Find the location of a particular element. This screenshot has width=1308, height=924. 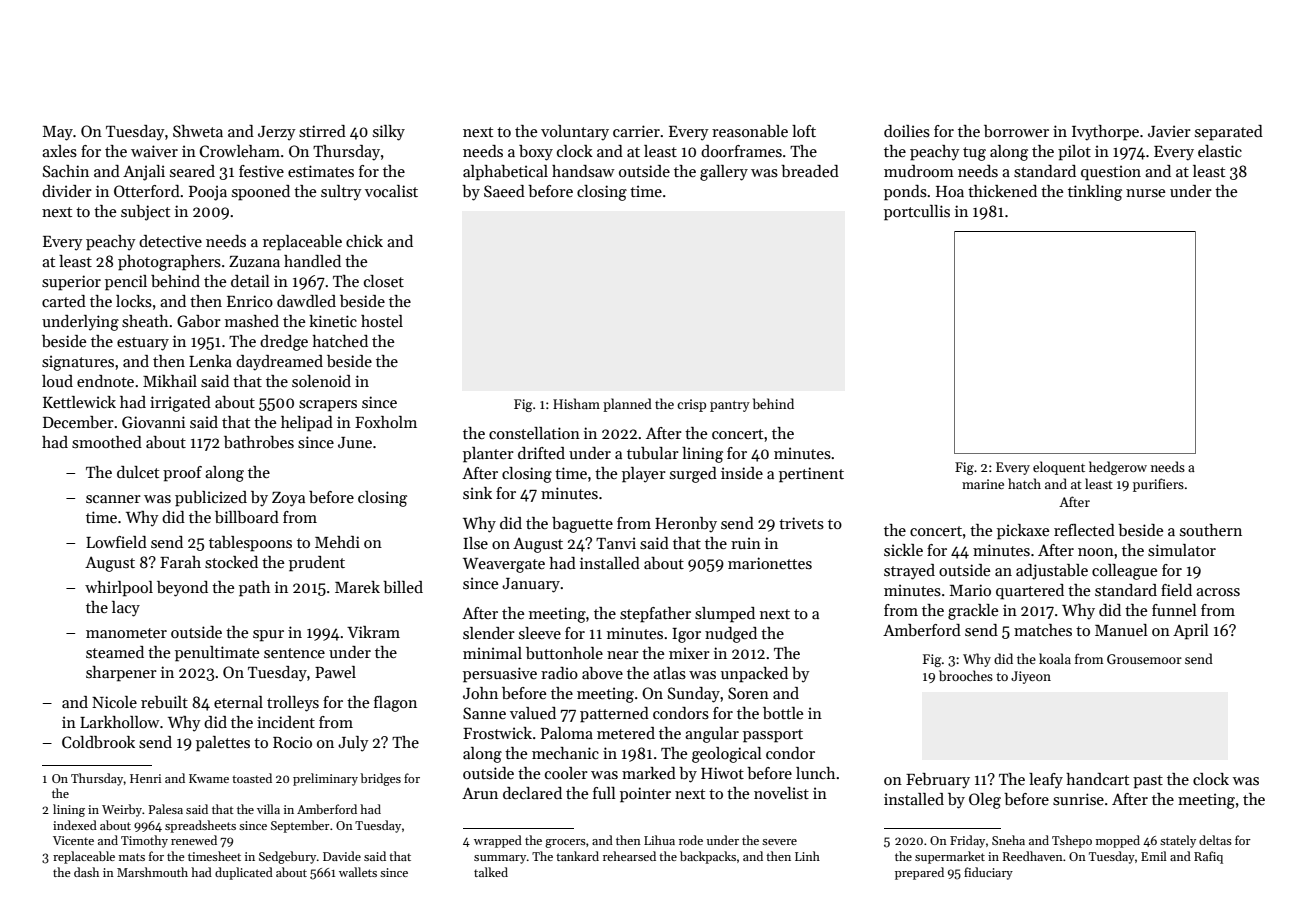

reasonable is located at coordinates (750, 131).
